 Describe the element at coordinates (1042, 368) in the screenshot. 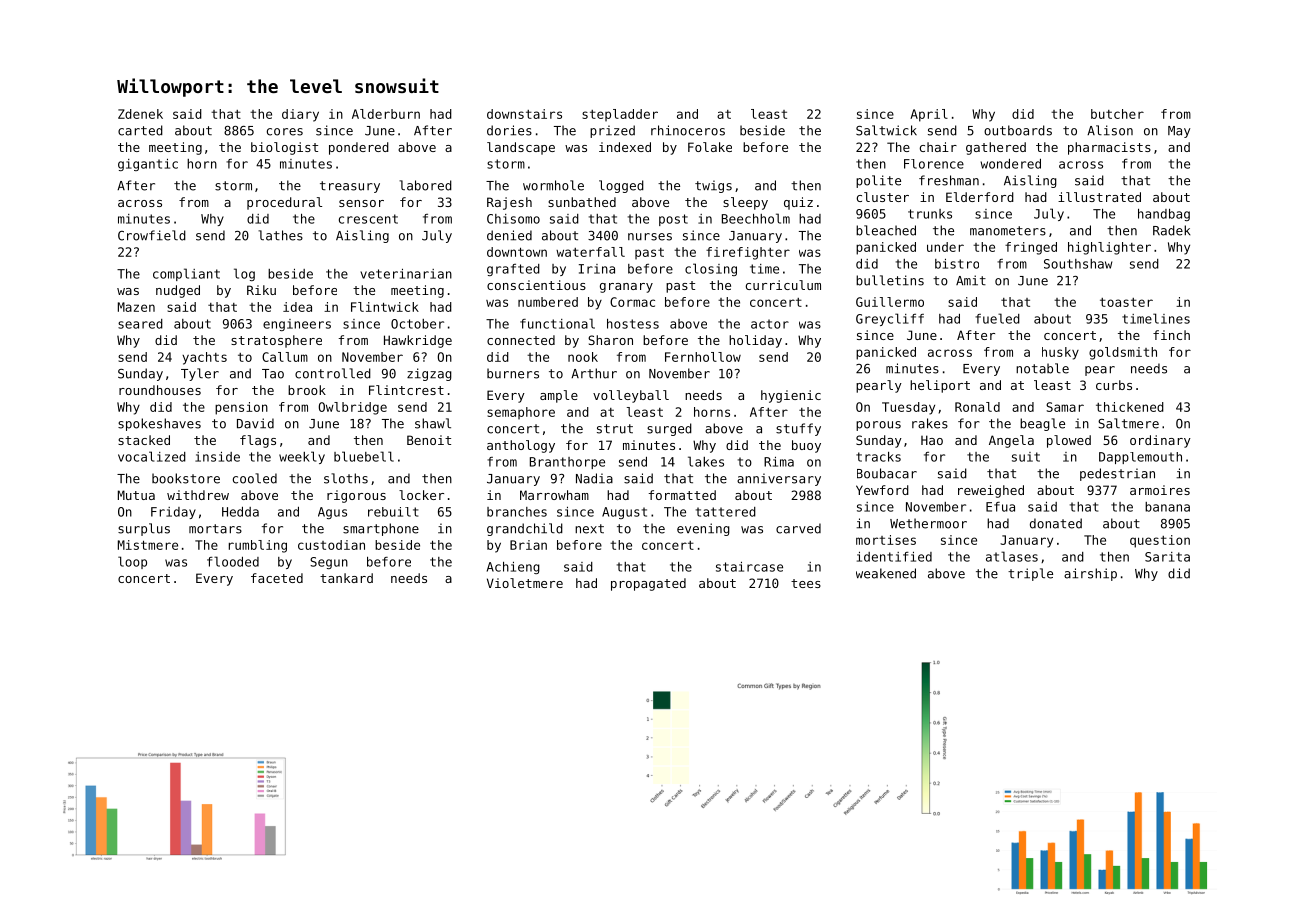

I see `notable` at that location.
